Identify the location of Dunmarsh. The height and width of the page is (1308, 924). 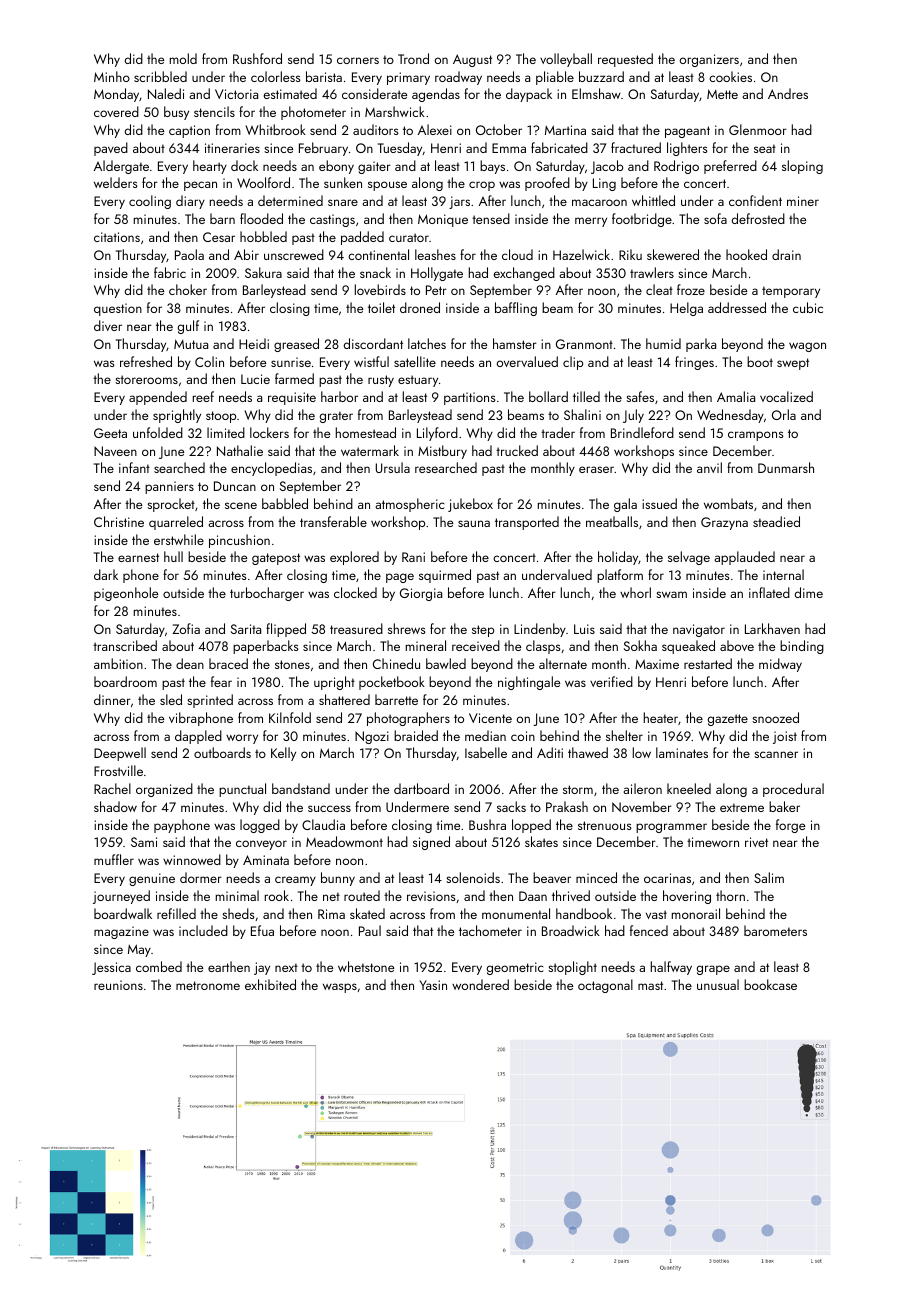
(786, 467).
